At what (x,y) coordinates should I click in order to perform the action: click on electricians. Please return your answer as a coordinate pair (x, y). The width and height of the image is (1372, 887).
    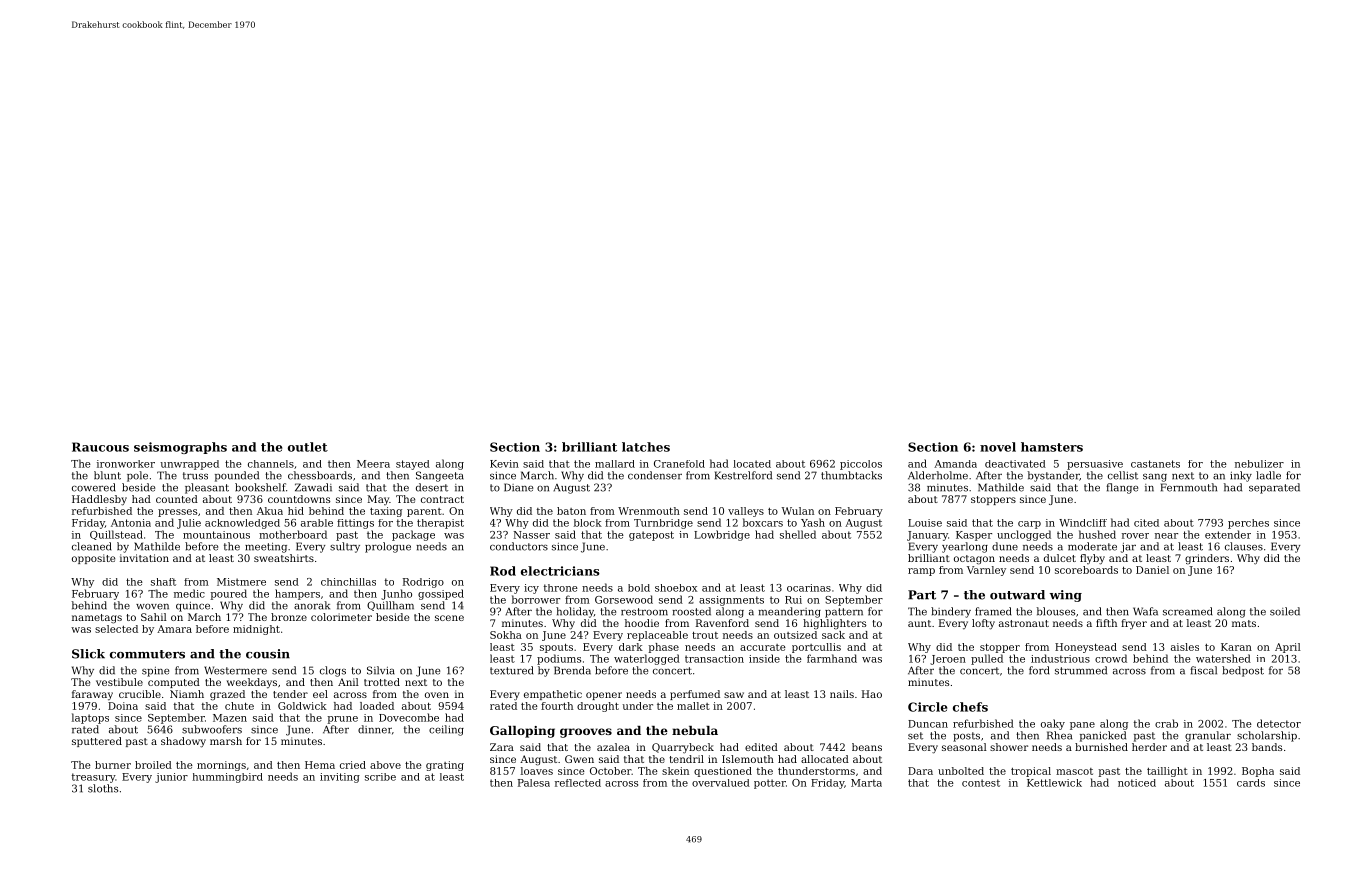
    Looking at the image, I should click on (560, 571).
